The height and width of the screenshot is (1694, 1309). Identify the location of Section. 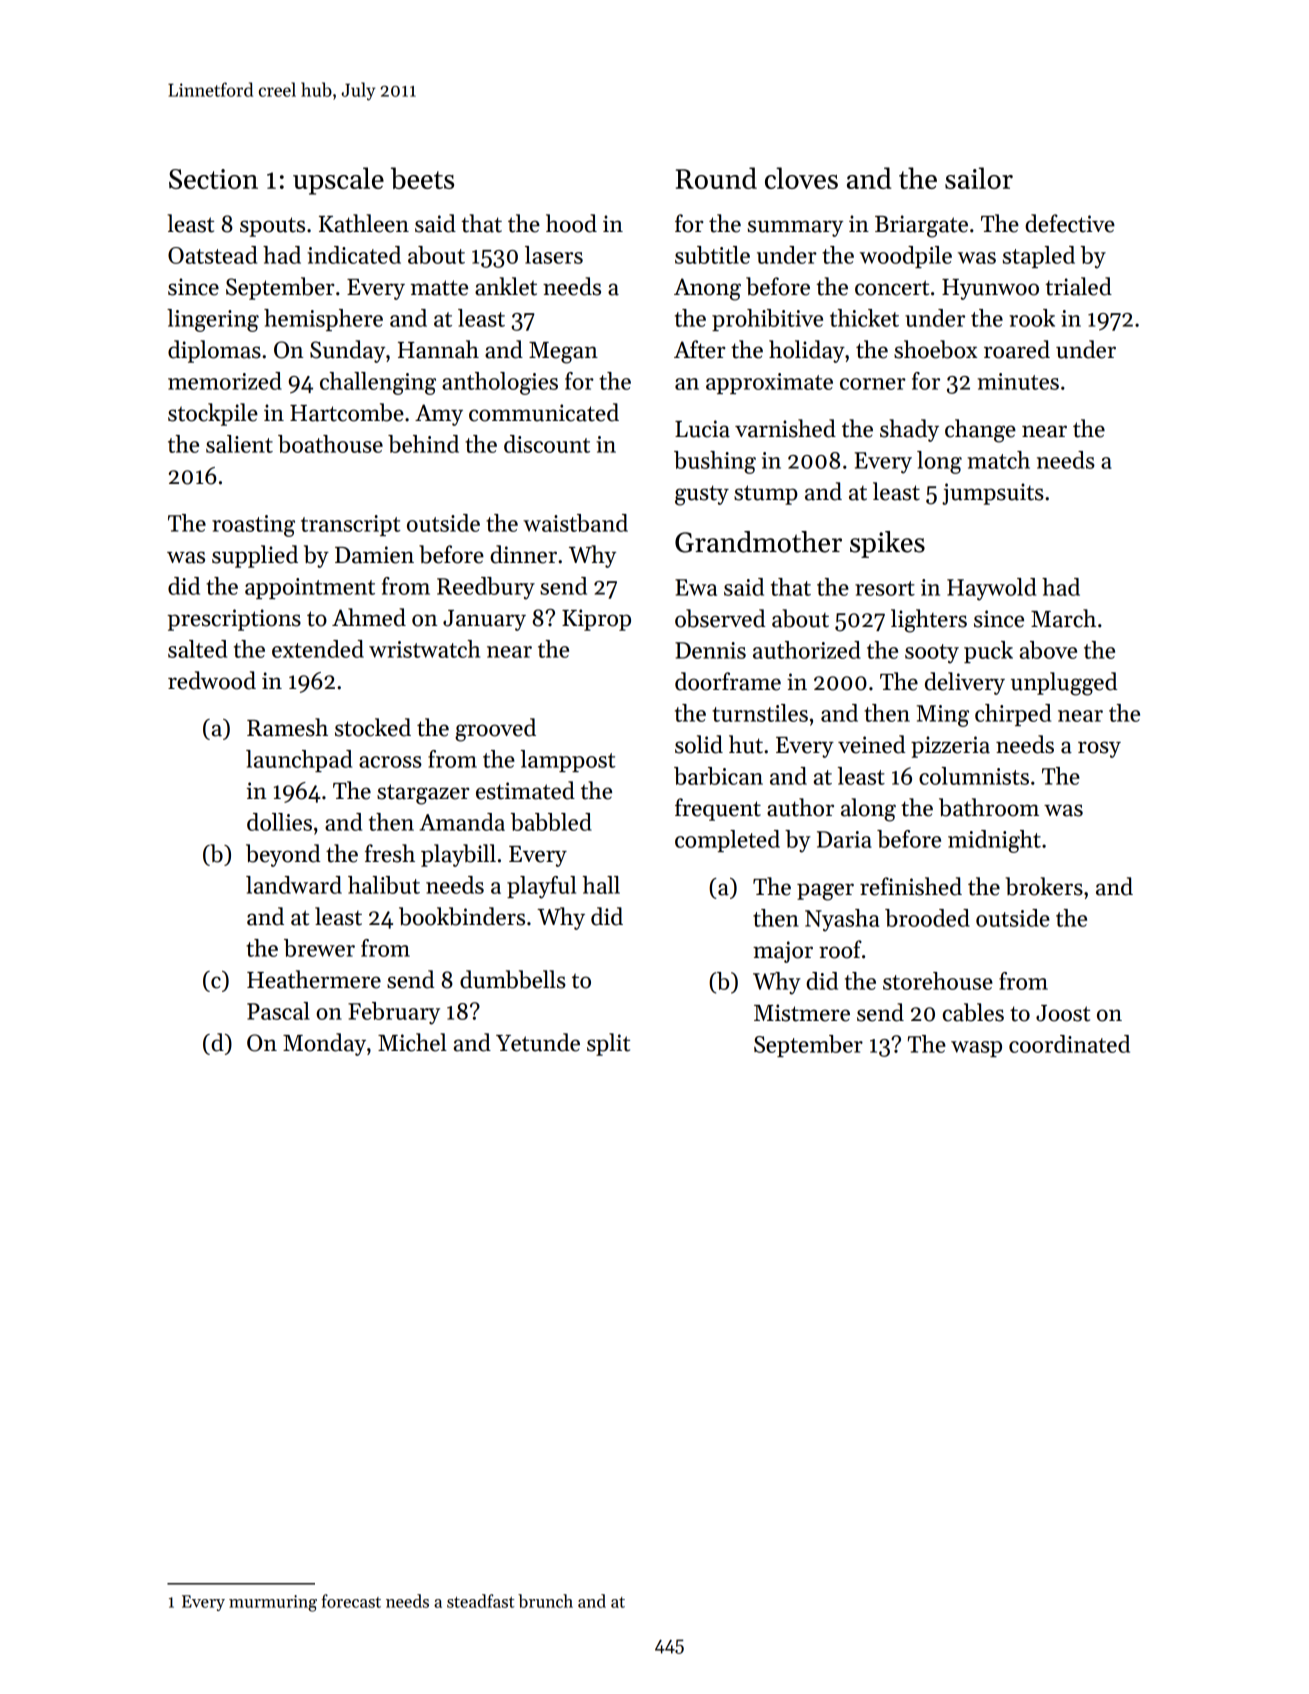
(213, 179).
